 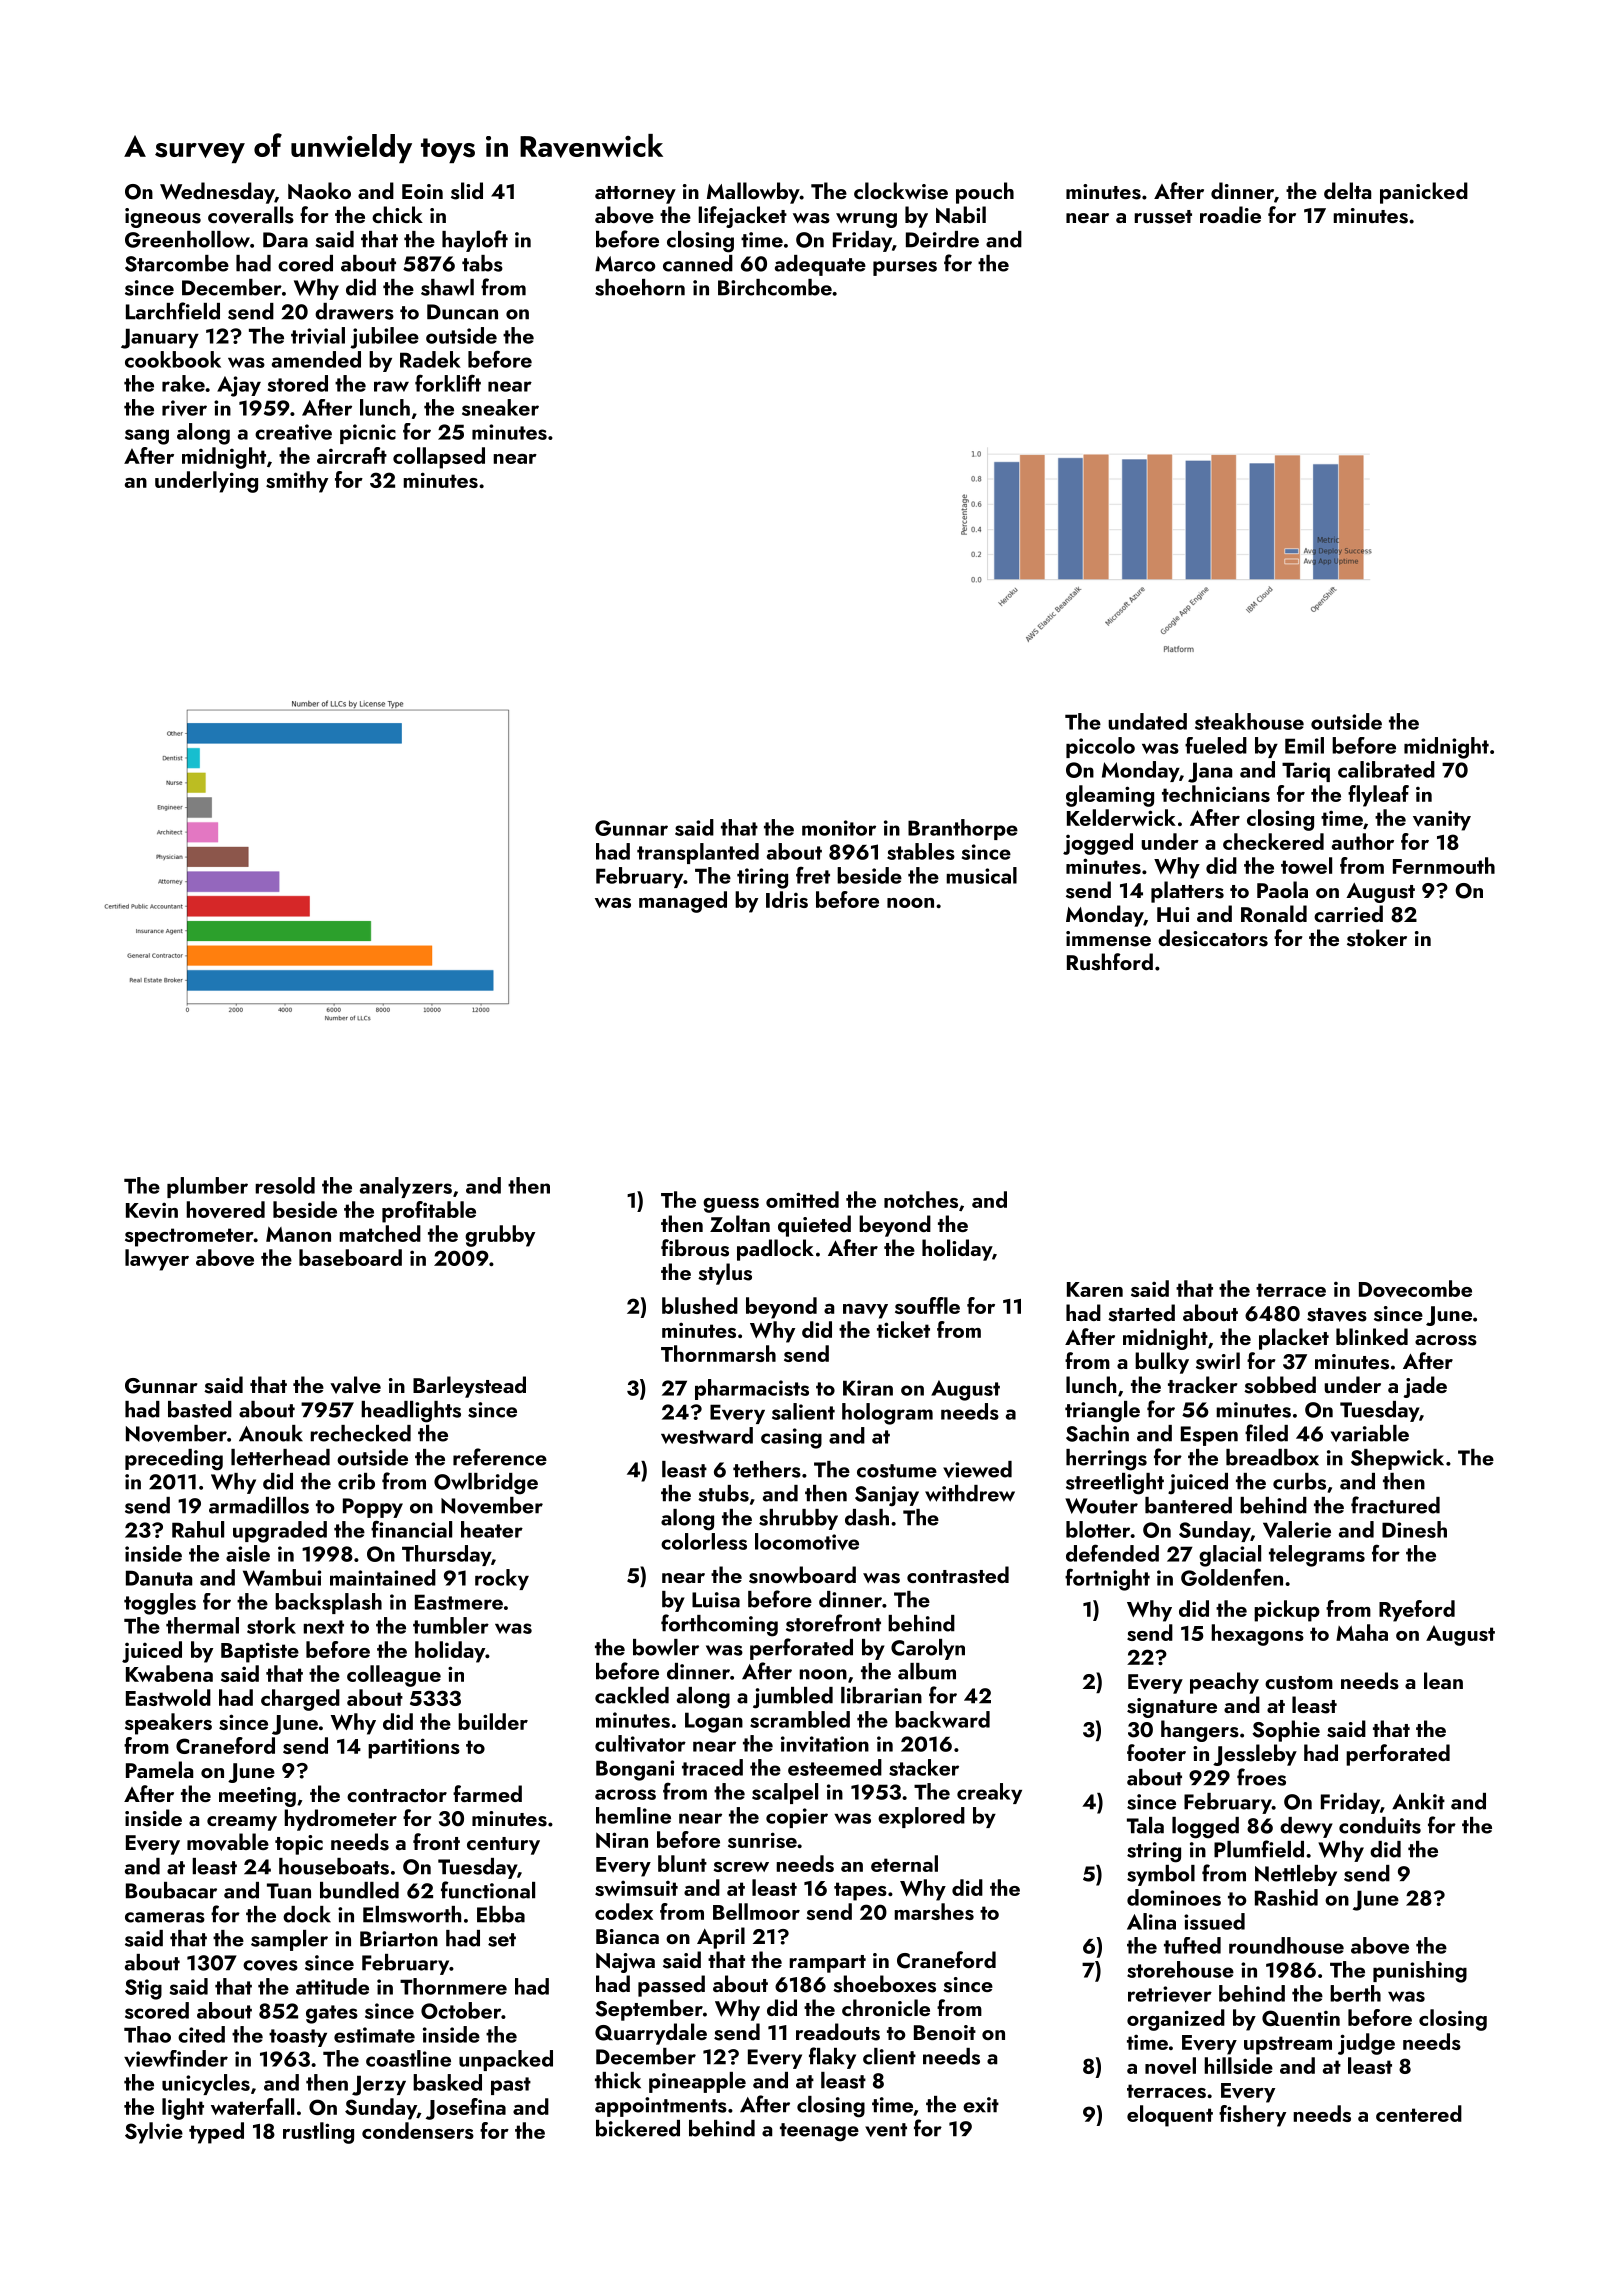 I want to click on rake, so click(x=183, y=383).
